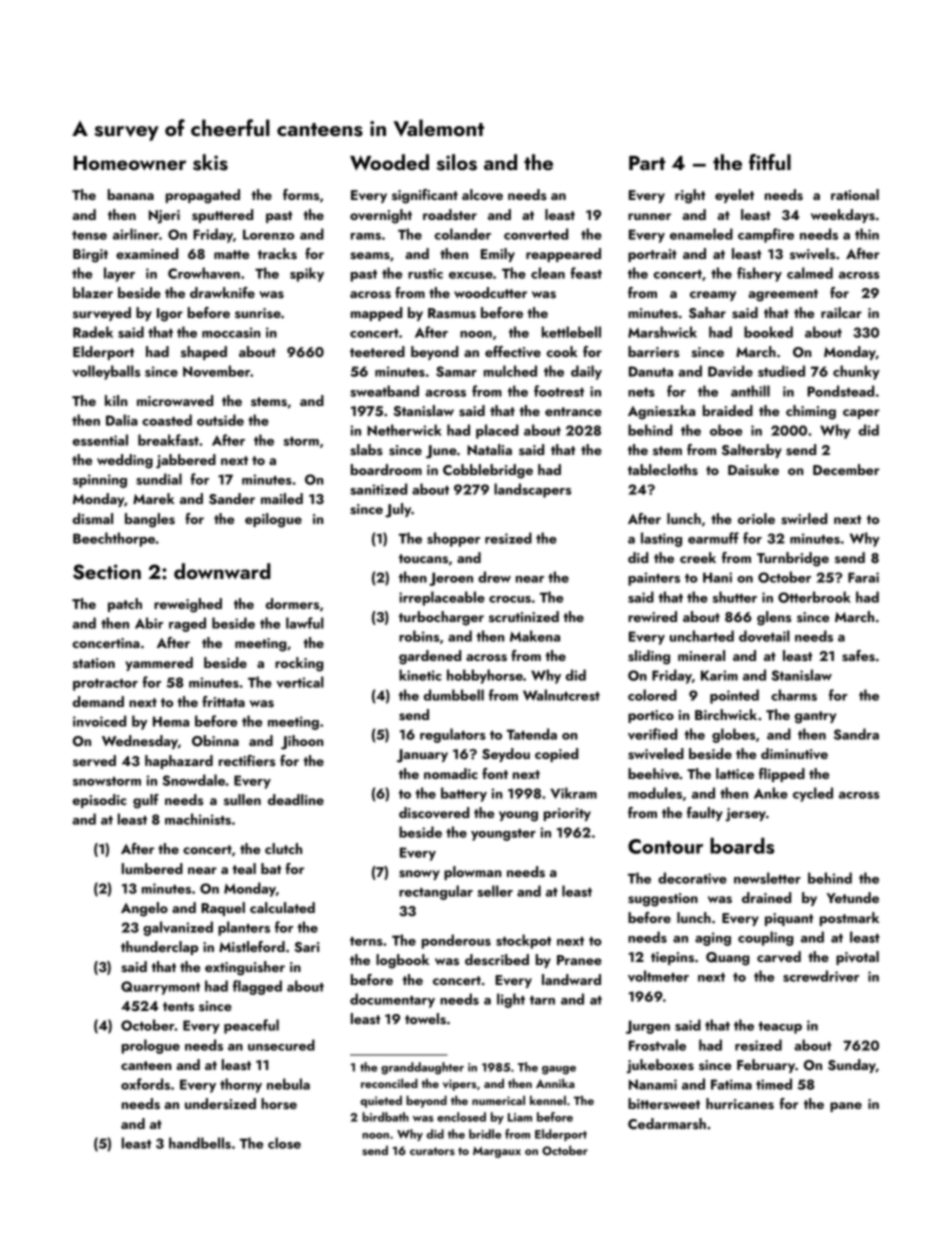  I want to click on newsletter, so click(767, 878).
